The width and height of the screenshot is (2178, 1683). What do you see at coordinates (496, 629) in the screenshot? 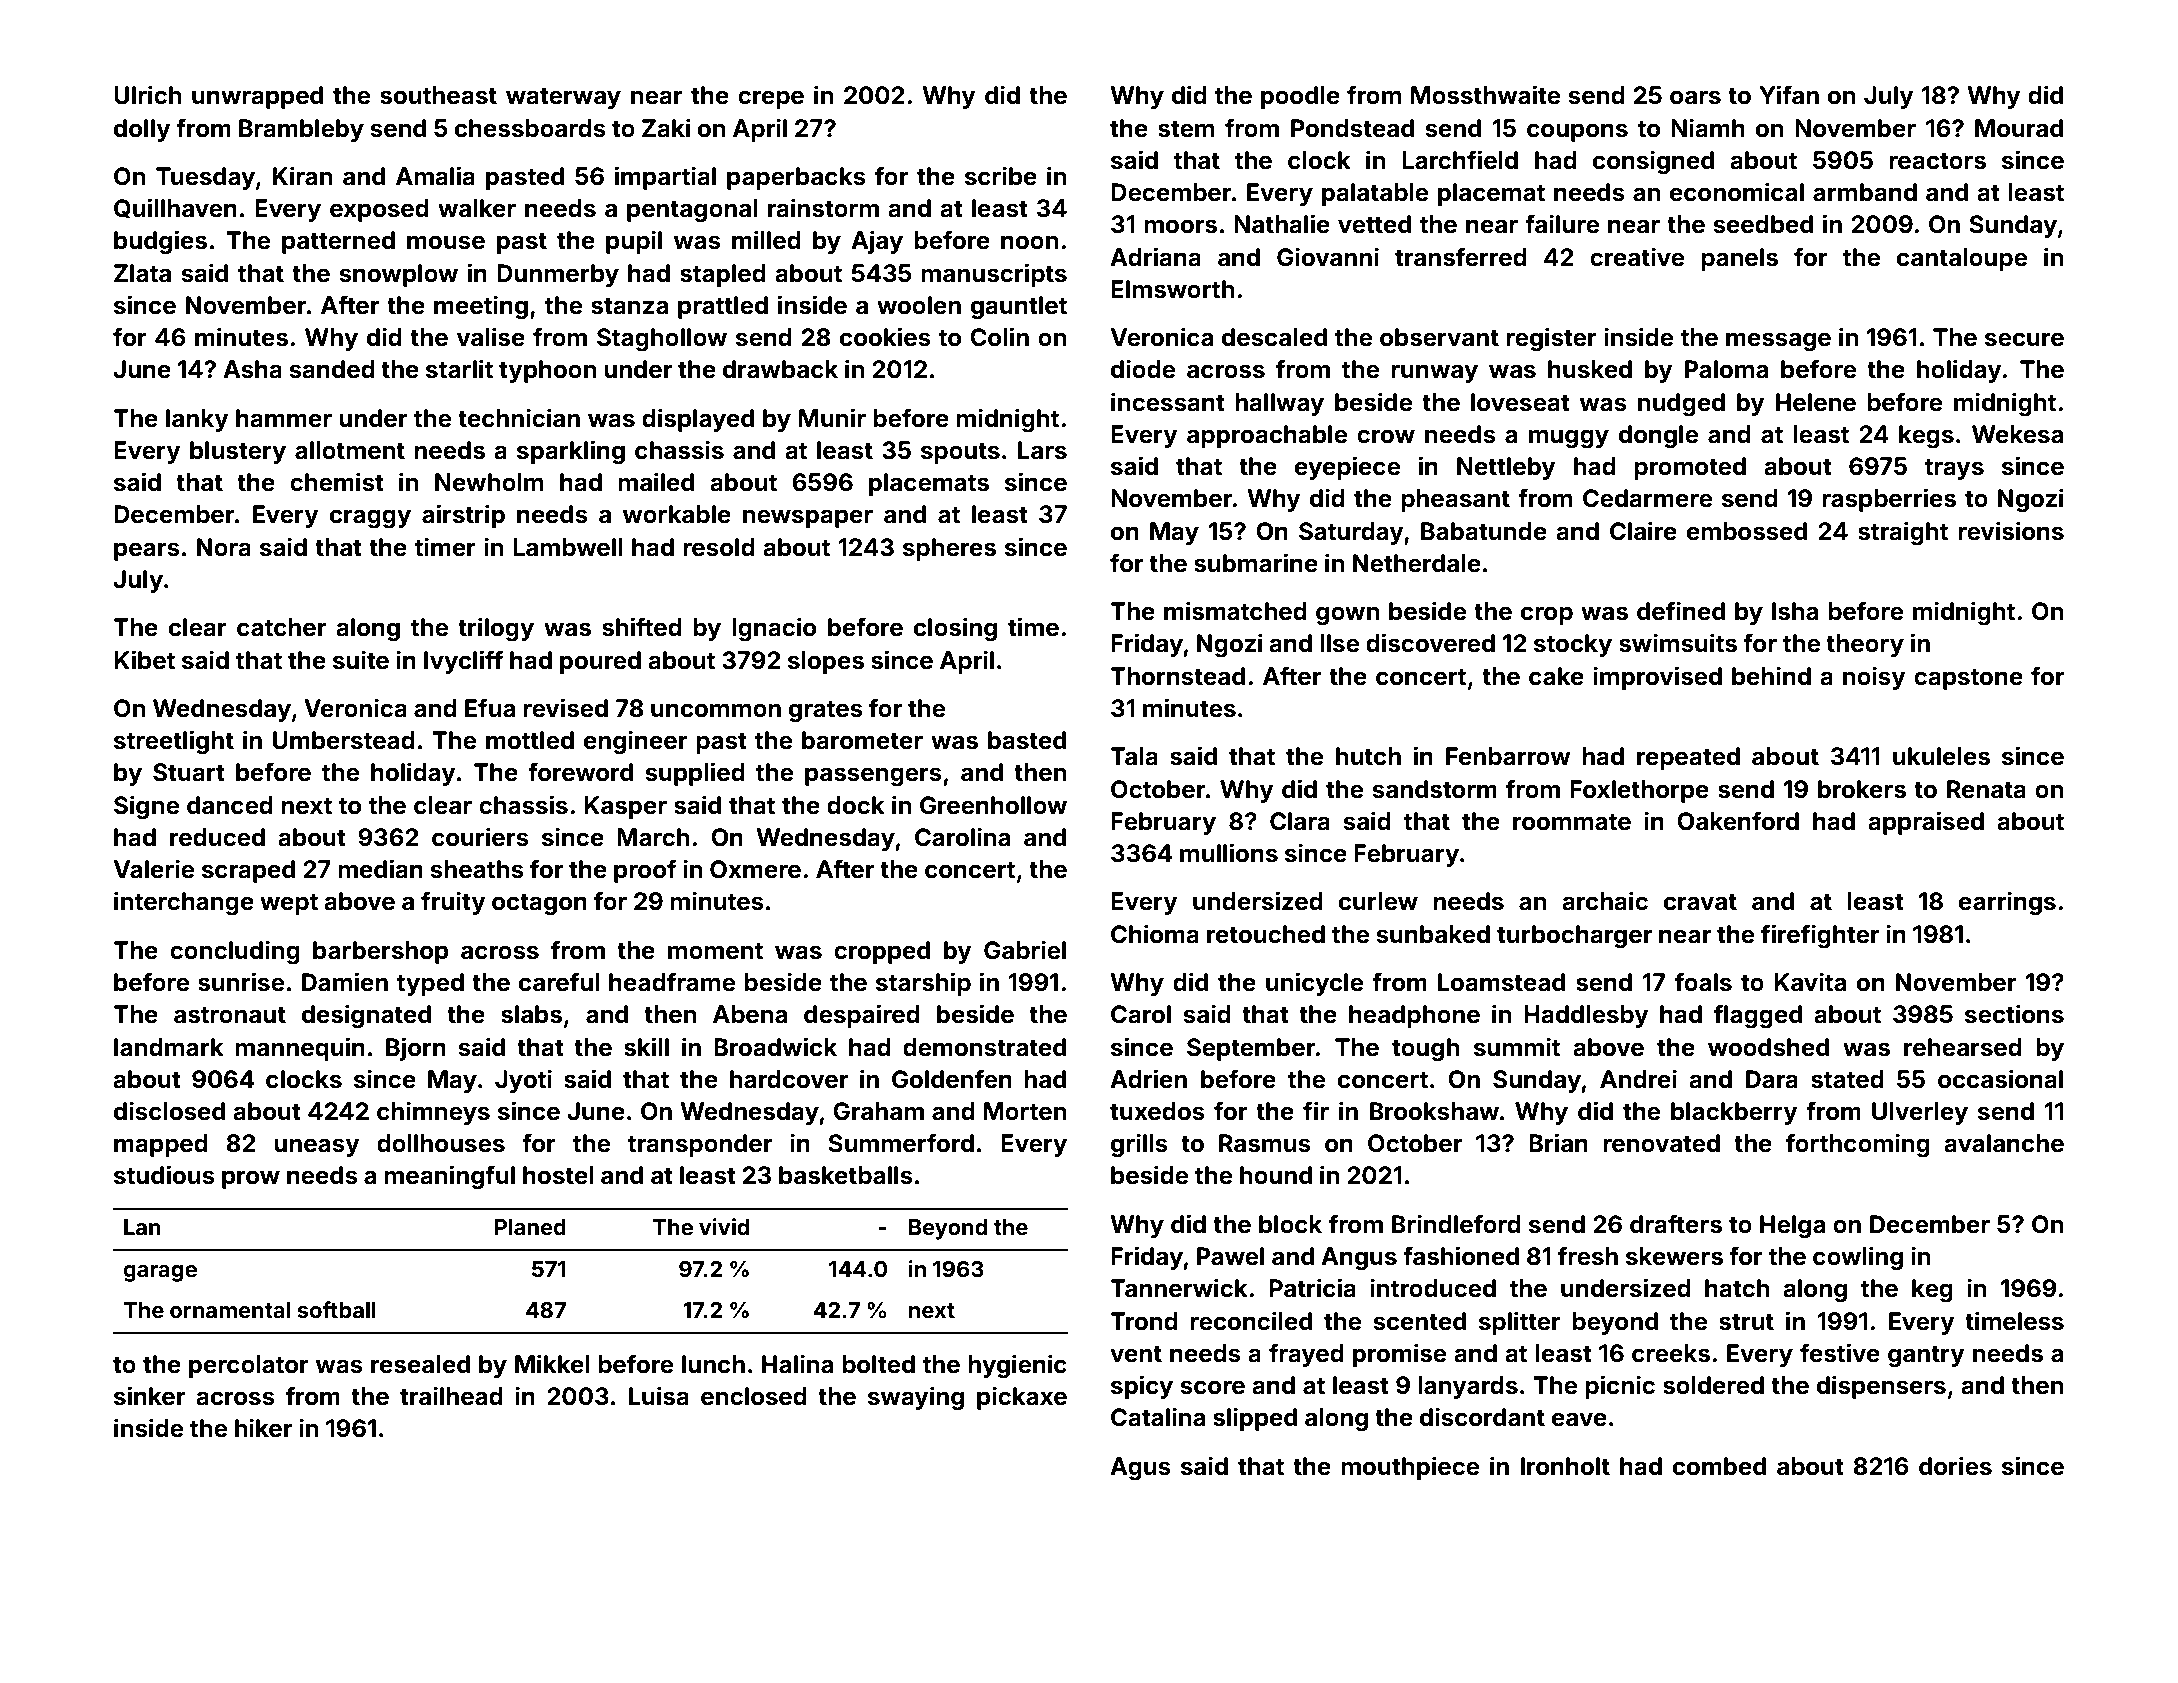
I see `trilogy` at bounding box center [496, 629].
